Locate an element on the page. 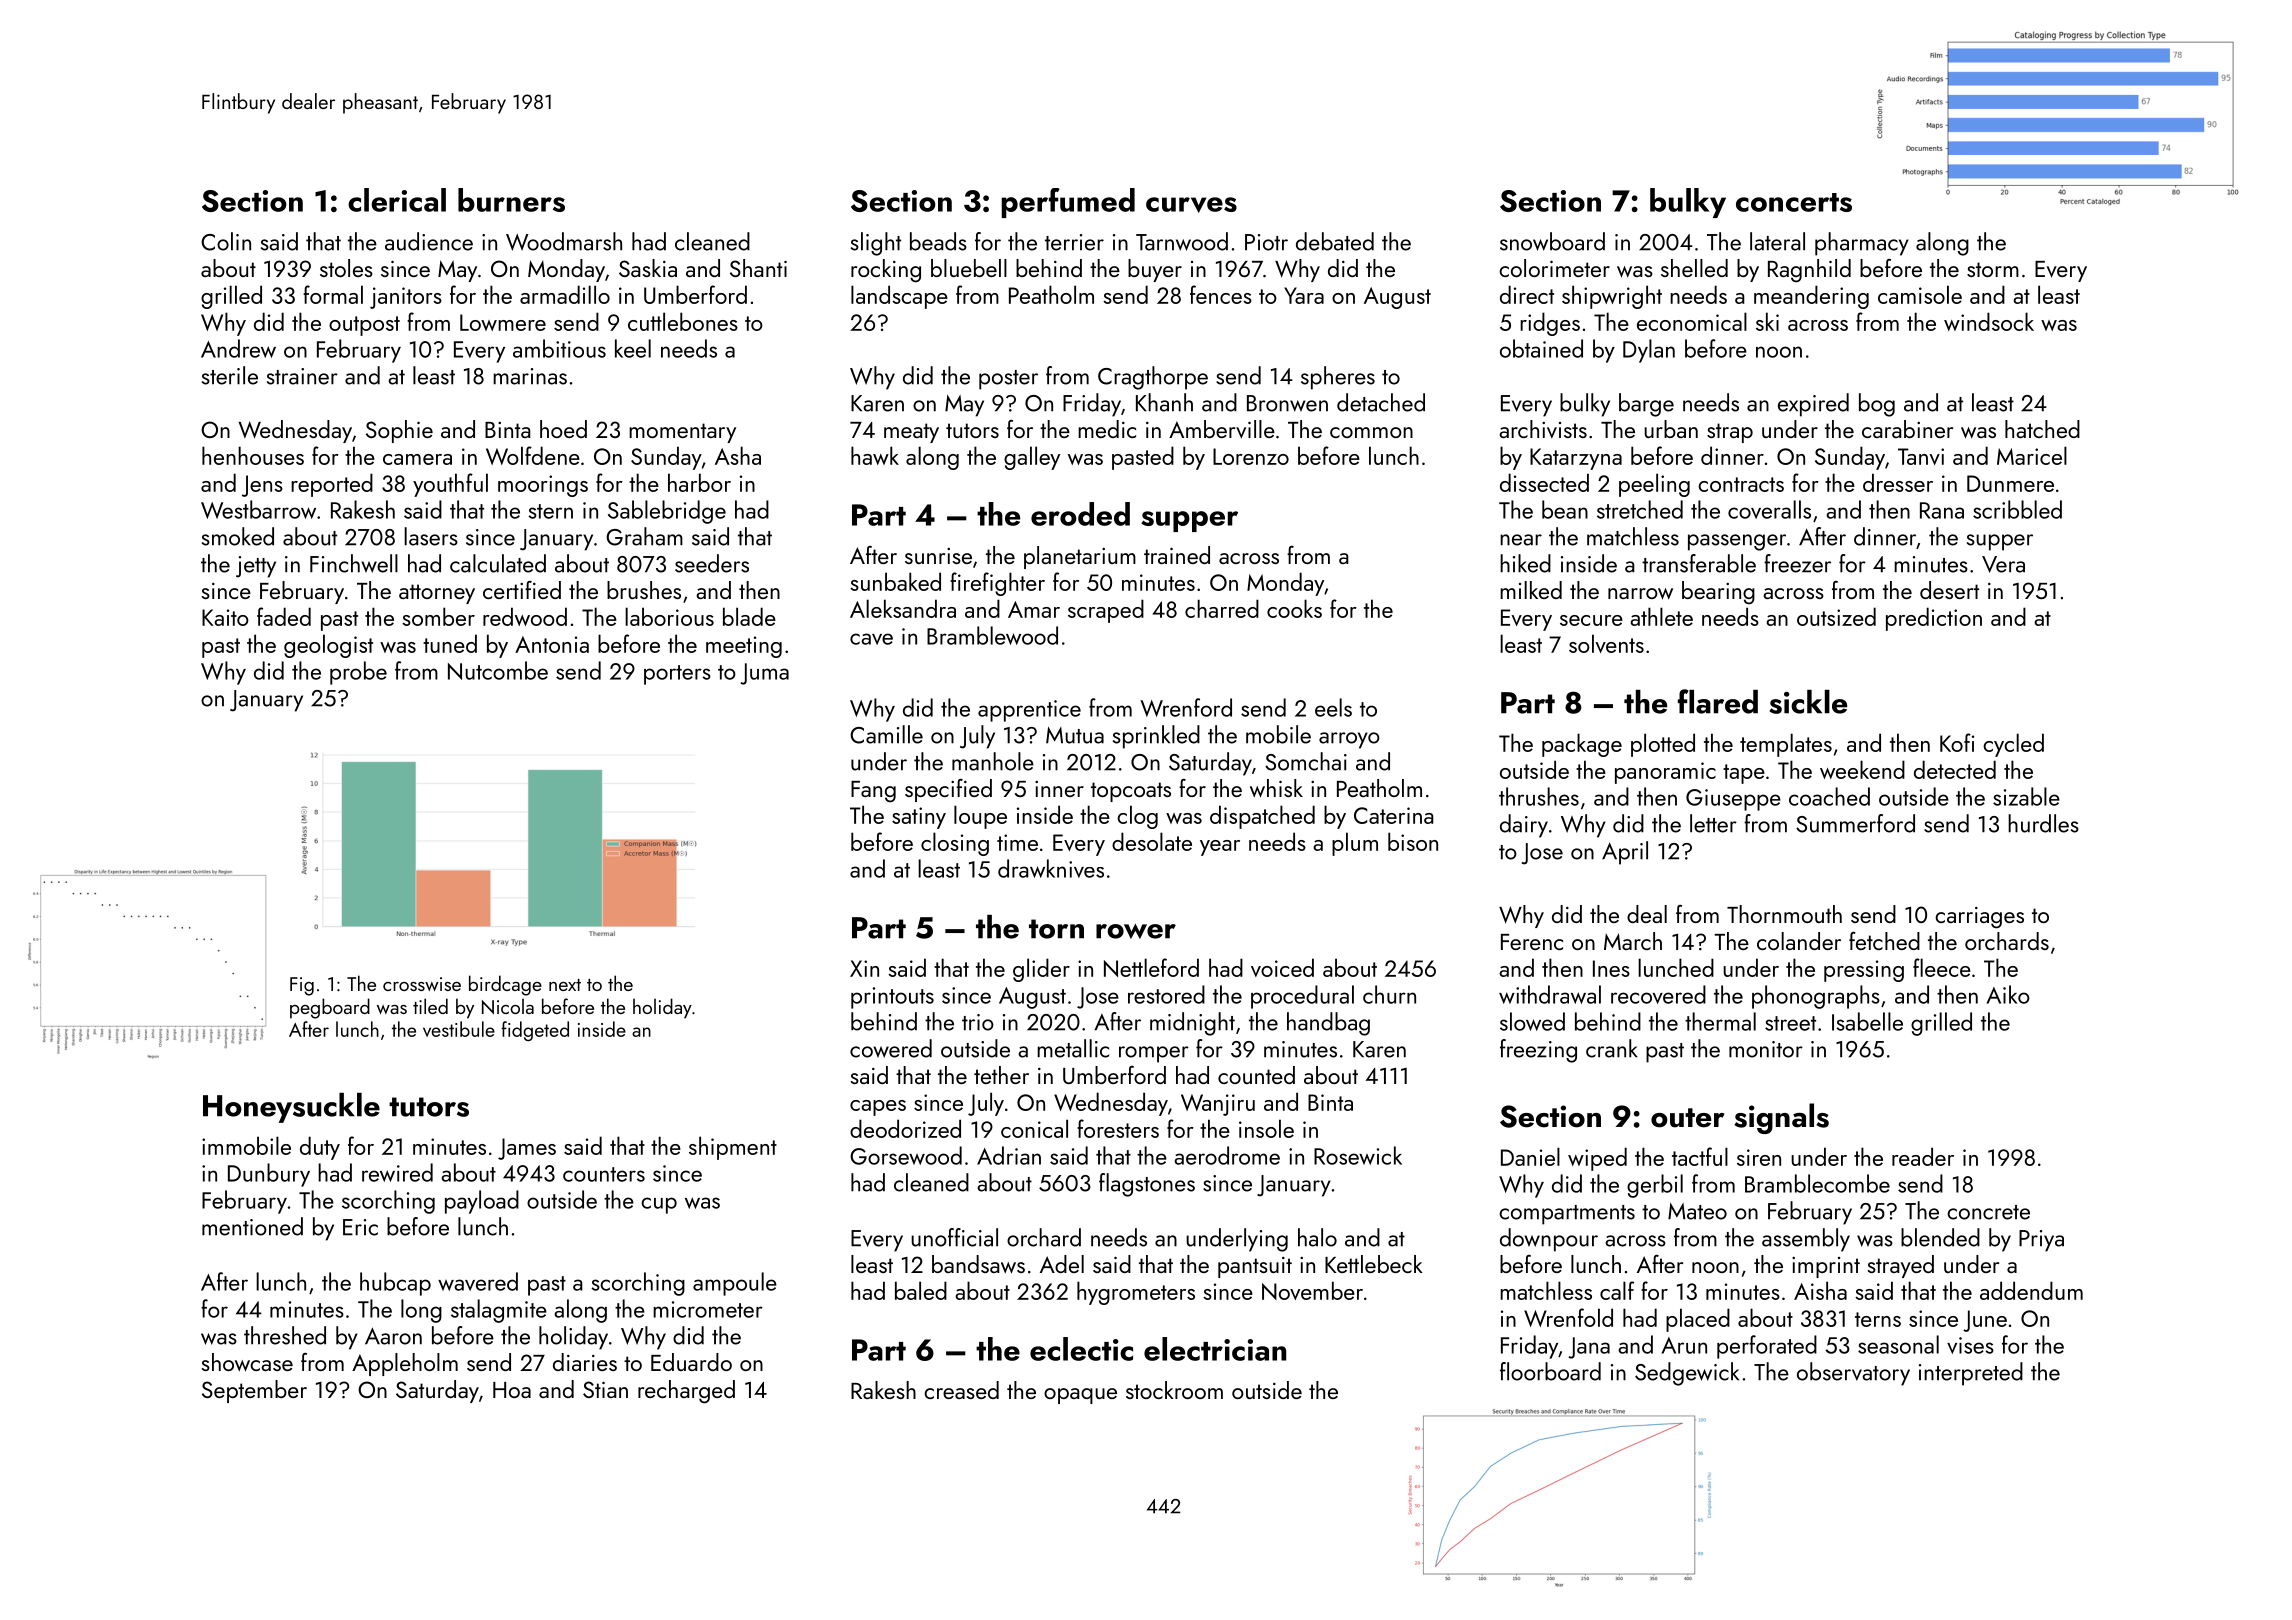 Image resolution: width=2292 pixels, height=1620 pixels. Lorenzo is located at coordinates (1251, 456).
